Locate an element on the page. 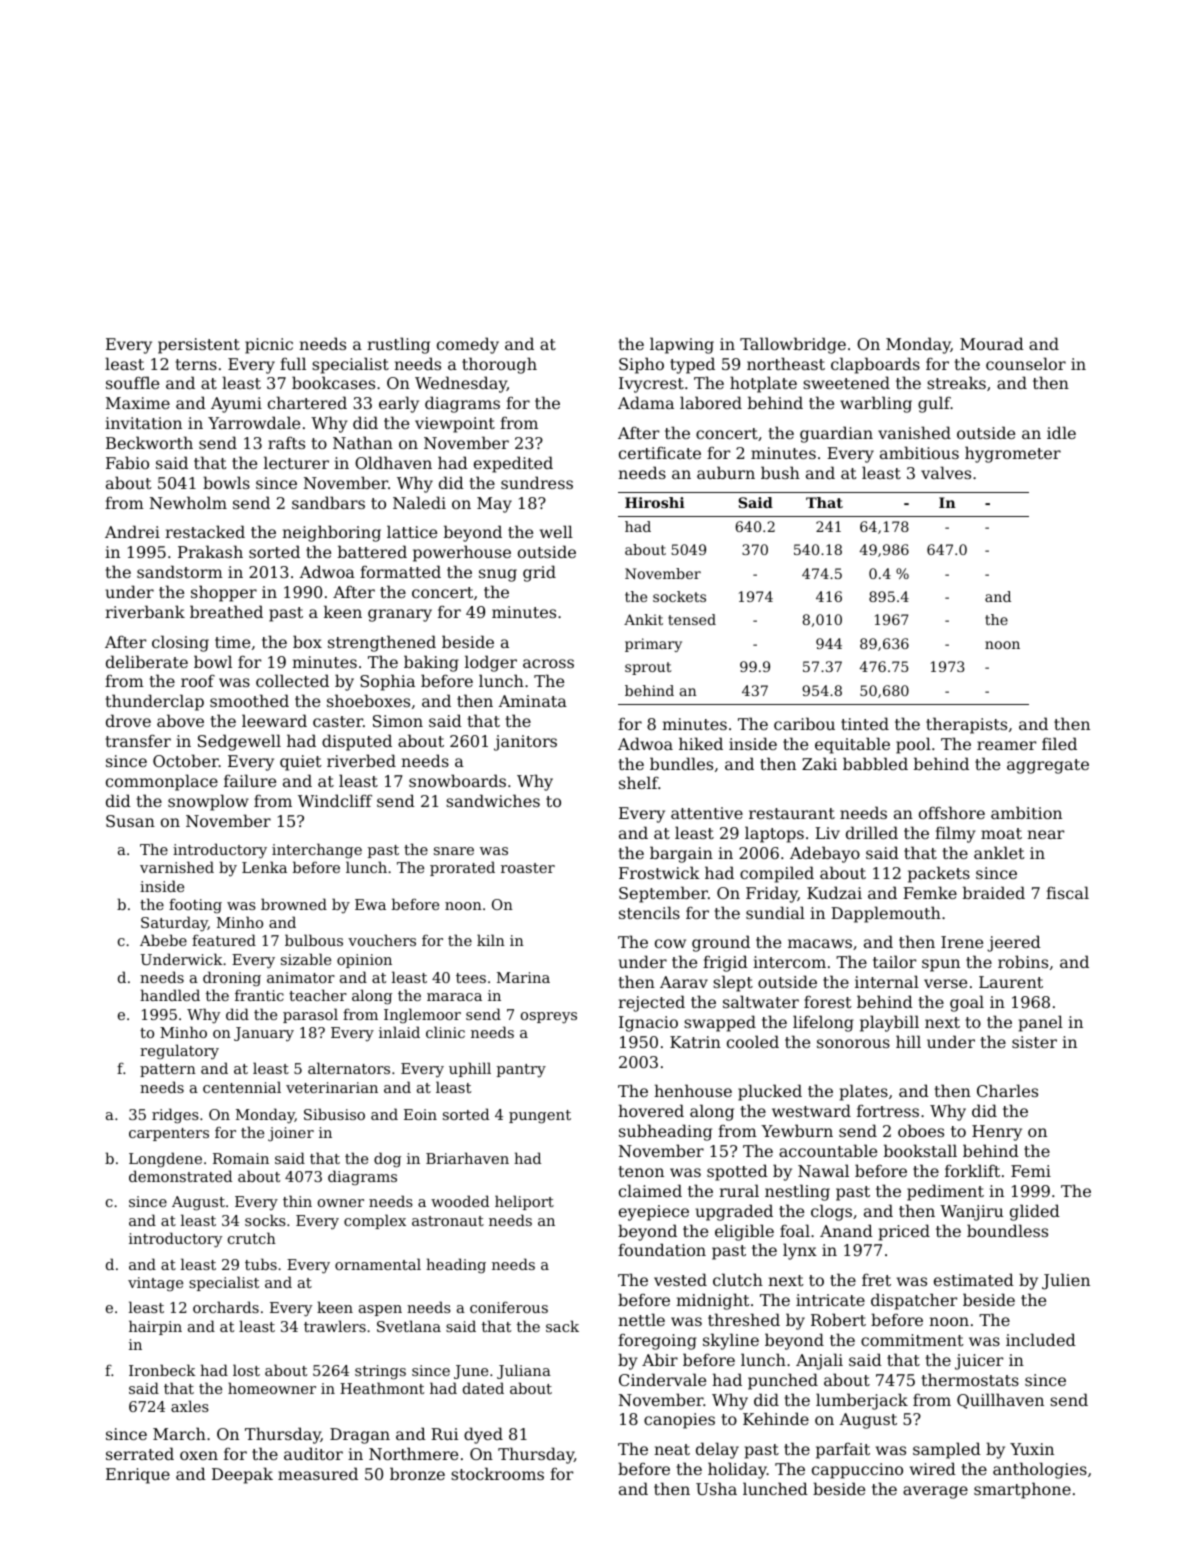 Image resolution: width=1198 pixels, height=1551 pixels. carpenters is located at coordinates (169, 1134).
